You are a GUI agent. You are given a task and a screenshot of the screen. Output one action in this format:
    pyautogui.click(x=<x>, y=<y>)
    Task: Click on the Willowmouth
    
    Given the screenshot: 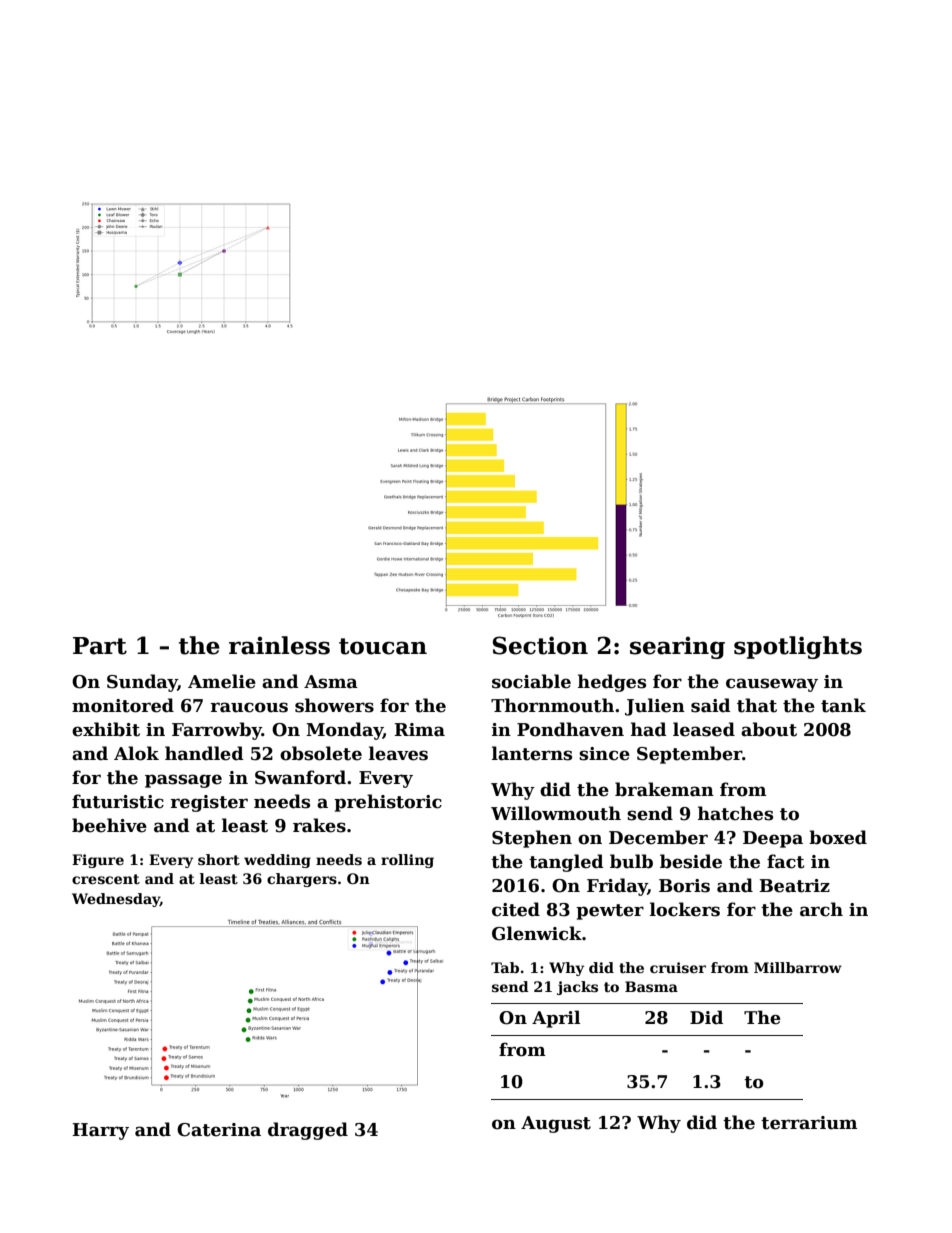 What is the action you would take?
    pyautogui.click(x=556, y=813)
